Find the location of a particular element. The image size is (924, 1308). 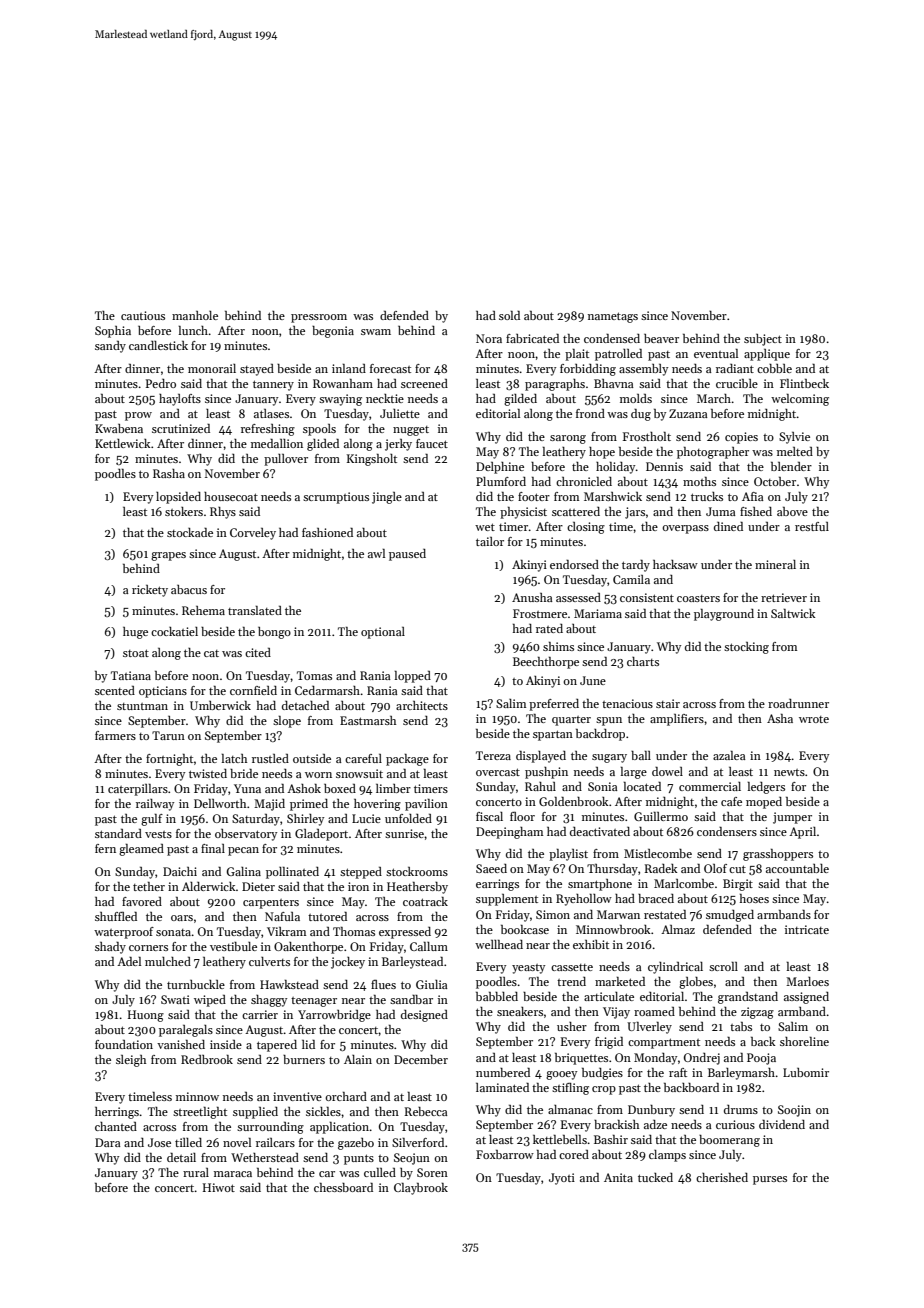

worn is located at coordinates (318, 775).
